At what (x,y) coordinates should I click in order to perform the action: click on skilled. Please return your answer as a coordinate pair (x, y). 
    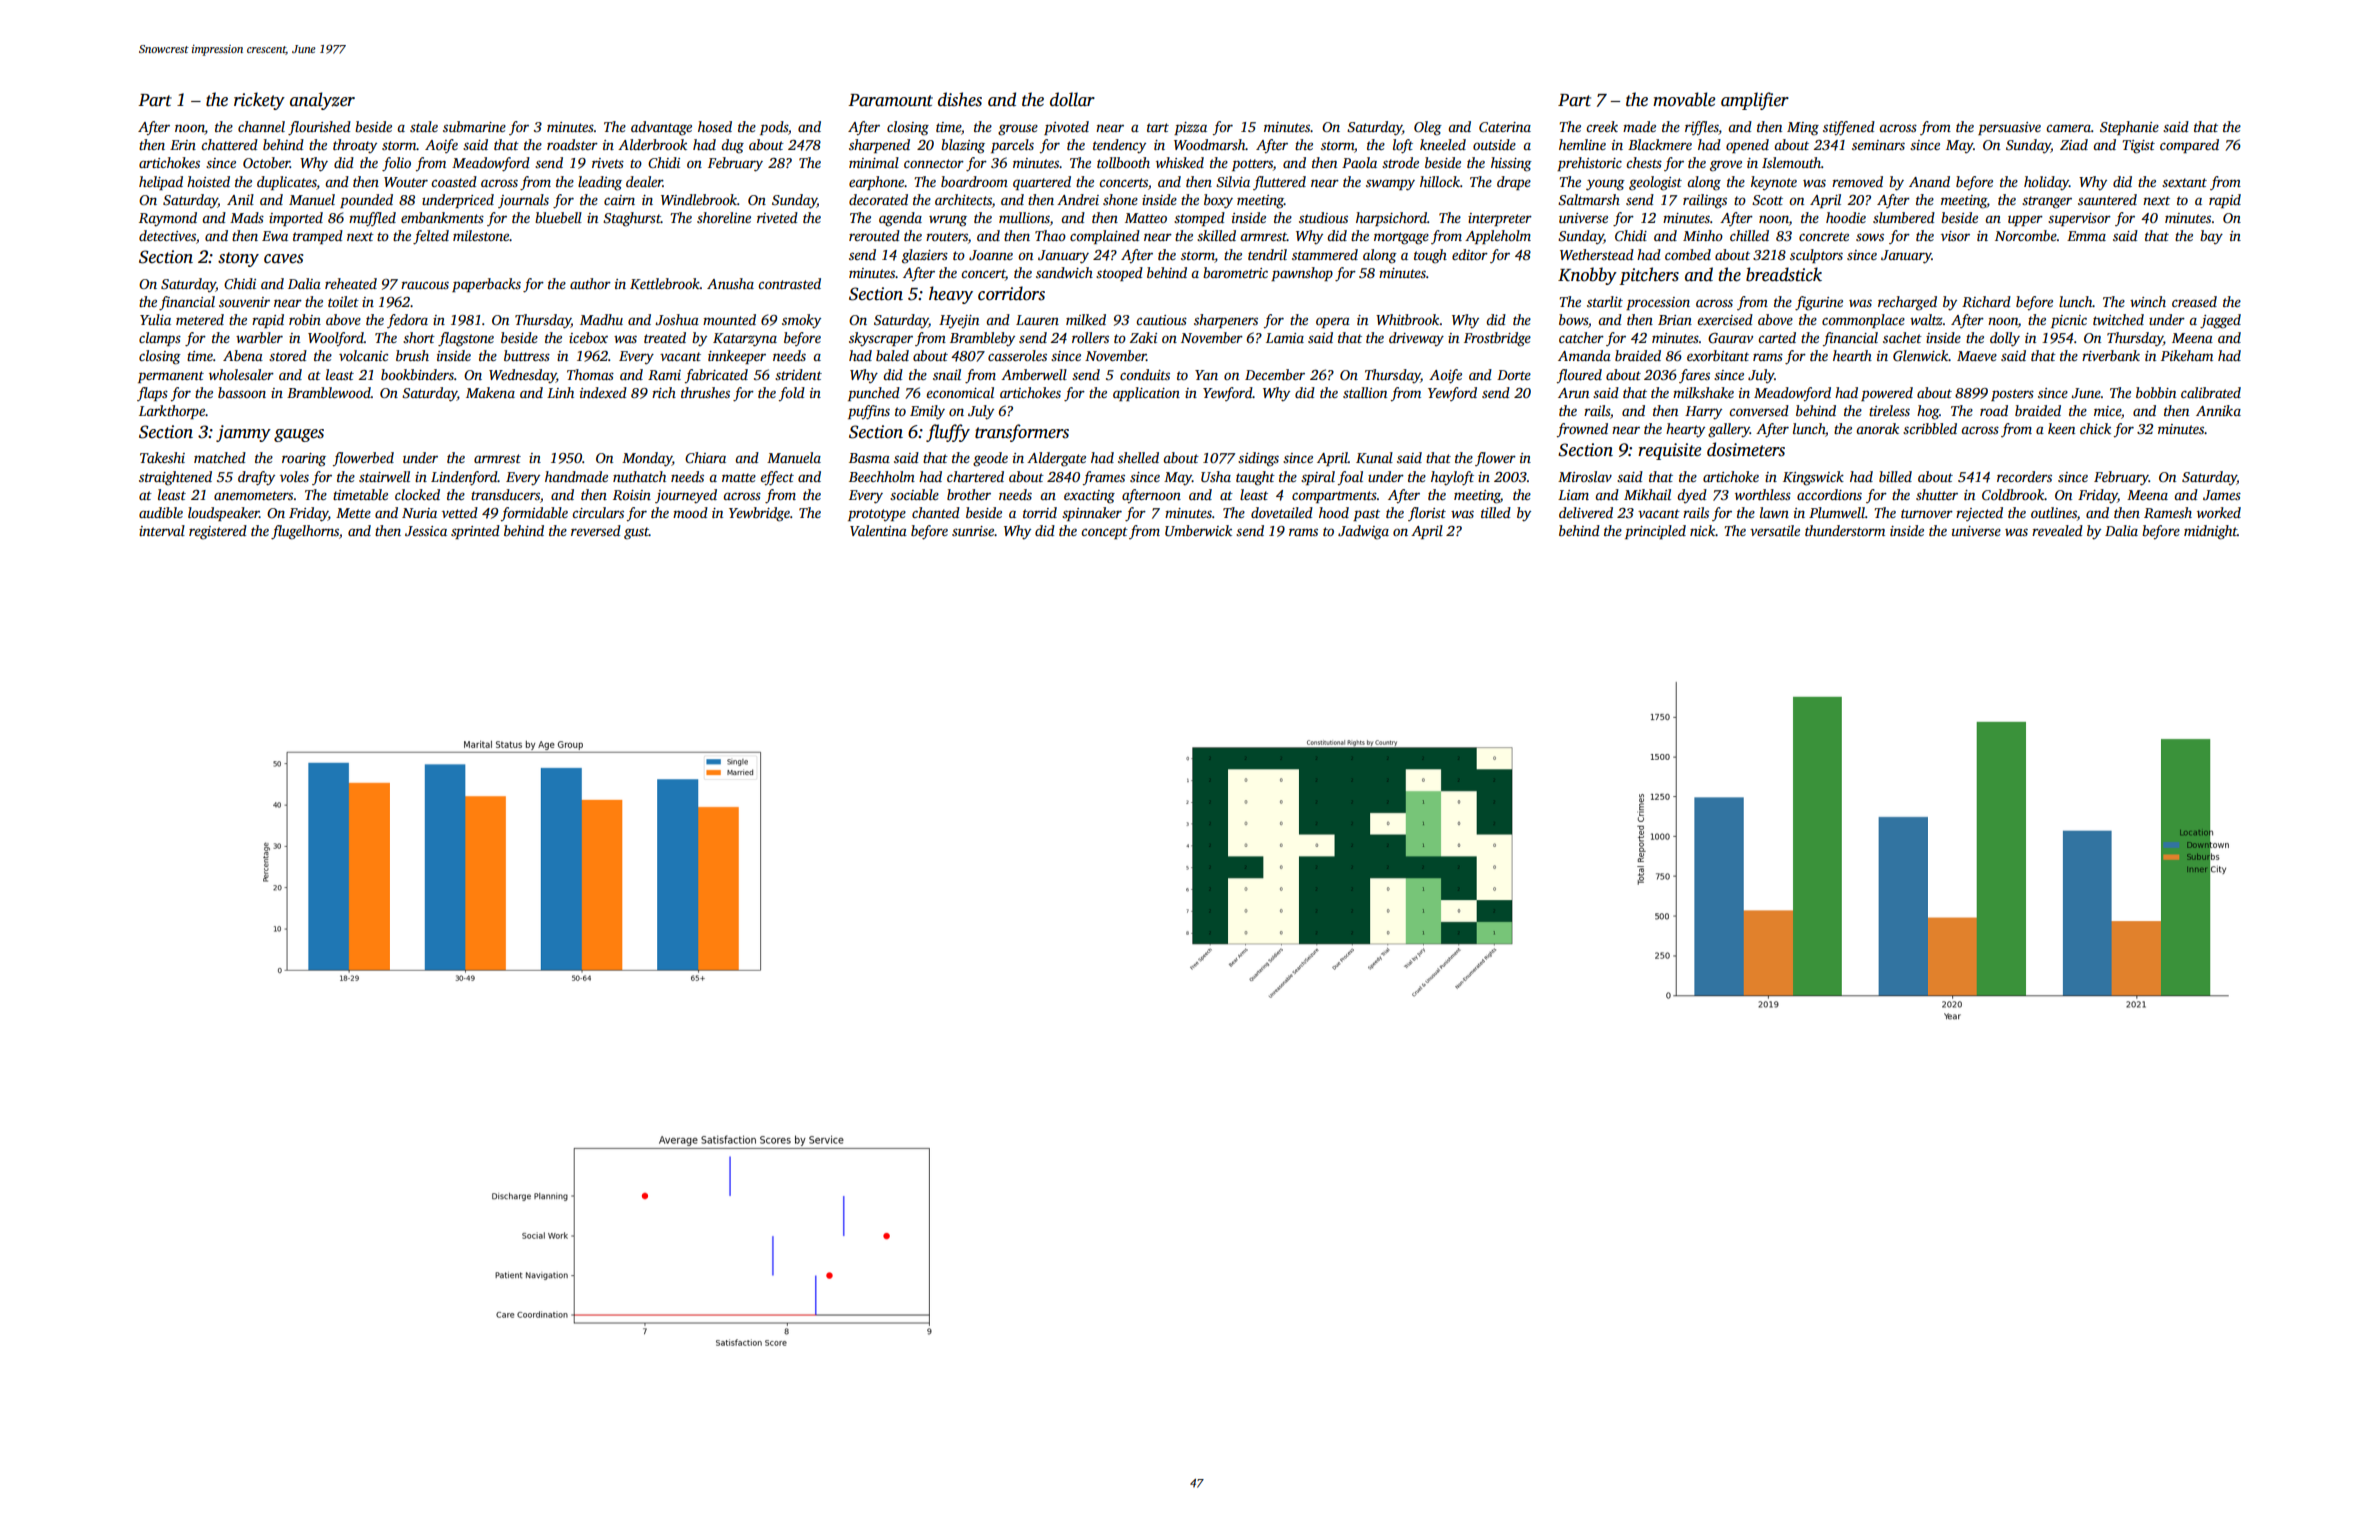
    Looking at the image, I should click on (1216, 235).
